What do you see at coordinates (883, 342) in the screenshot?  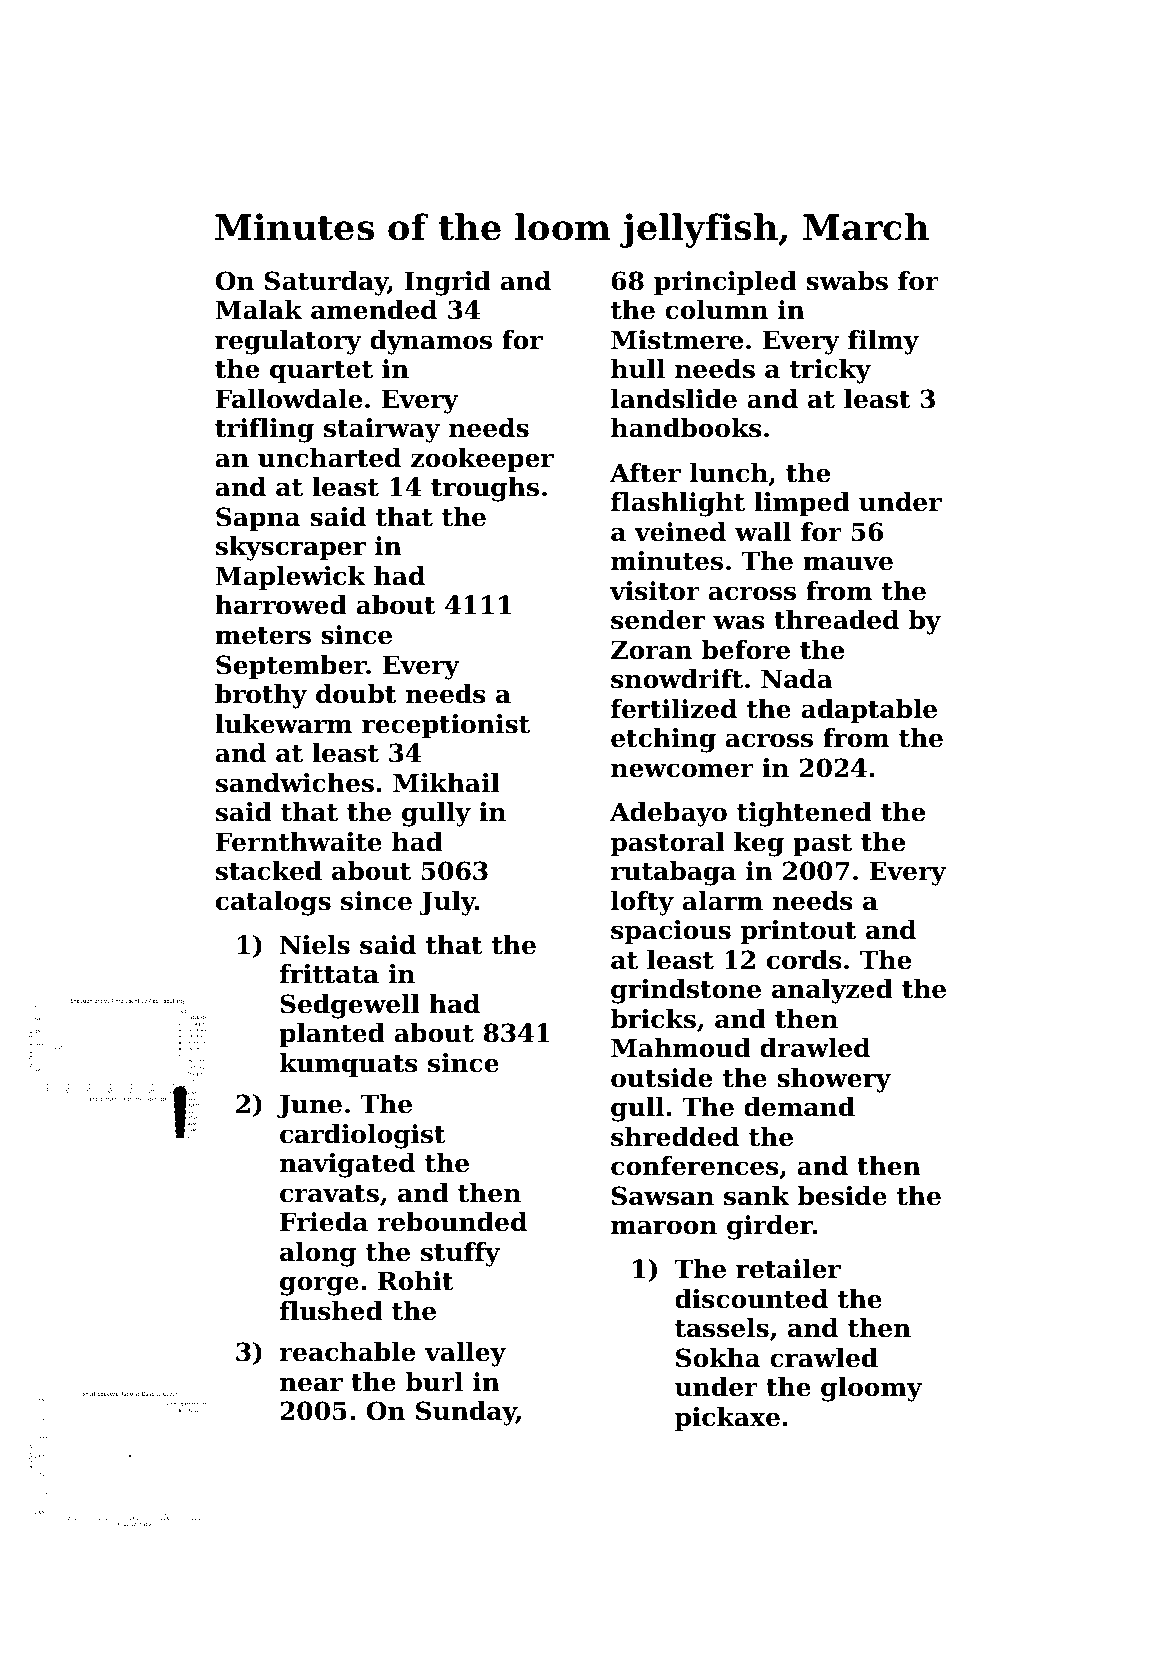 I see `filmy` at bounding box center [883, 342].
